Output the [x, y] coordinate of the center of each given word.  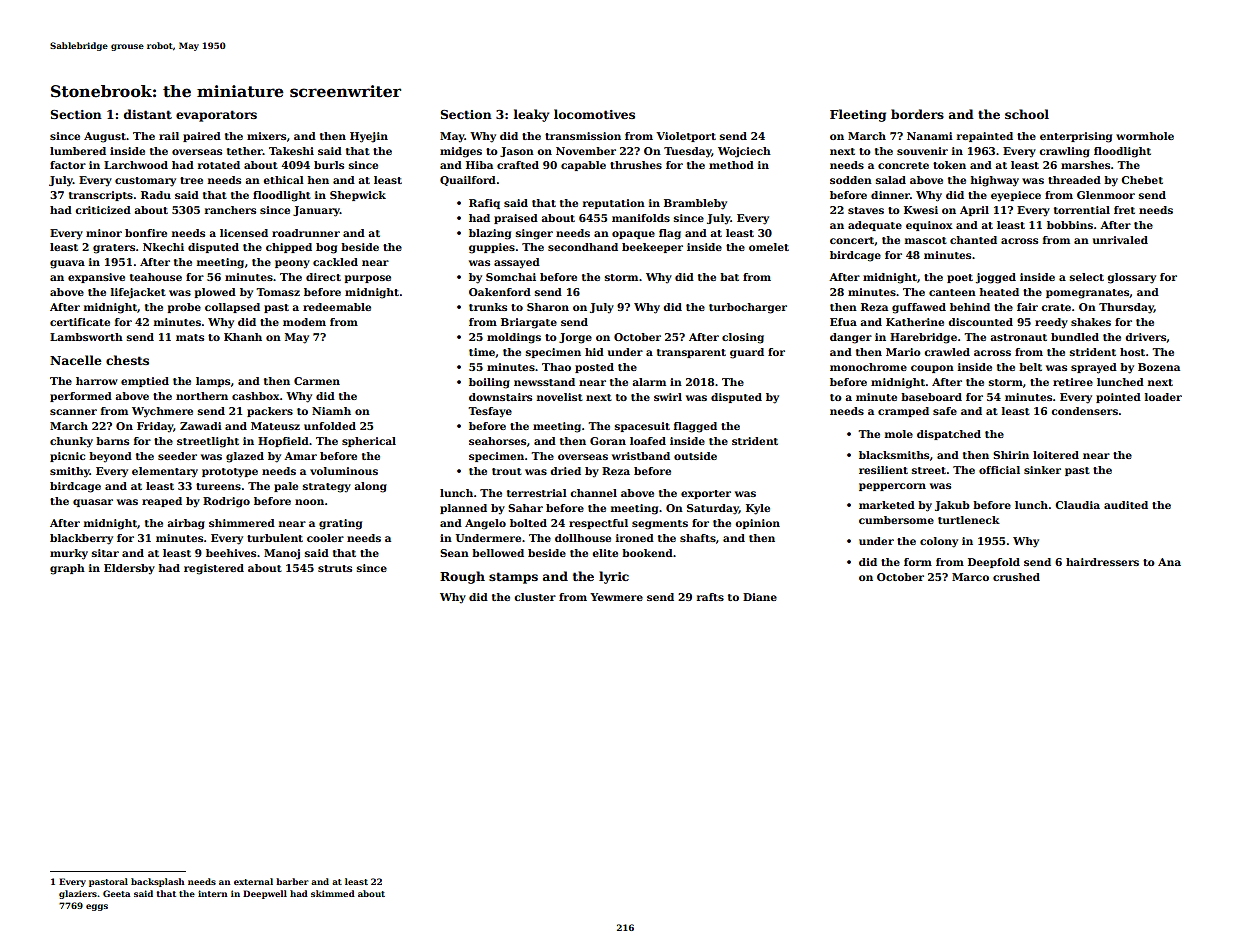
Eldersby [129, 569]
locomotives [594, 114]
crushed [1016, 577]
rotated [219, 165]
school [1027, 114]
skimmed [333, 893]
